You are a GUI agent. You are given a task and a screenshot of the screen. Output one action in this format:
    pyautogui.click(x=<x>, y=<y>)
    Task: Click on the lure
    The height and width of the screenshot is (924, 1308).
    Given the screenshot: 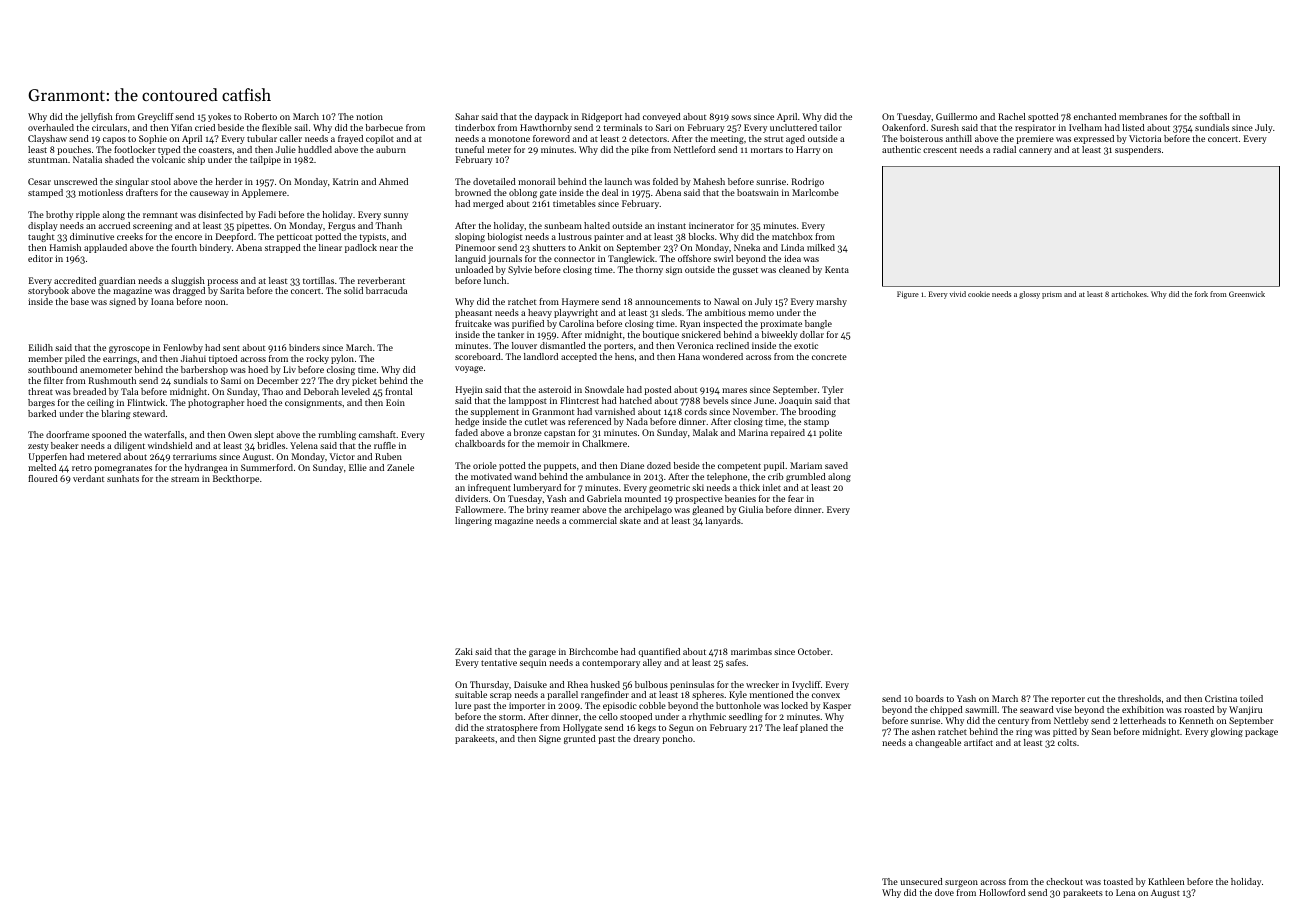 What is the action you would take?
    pyautogui.click(x=463, y=705)
